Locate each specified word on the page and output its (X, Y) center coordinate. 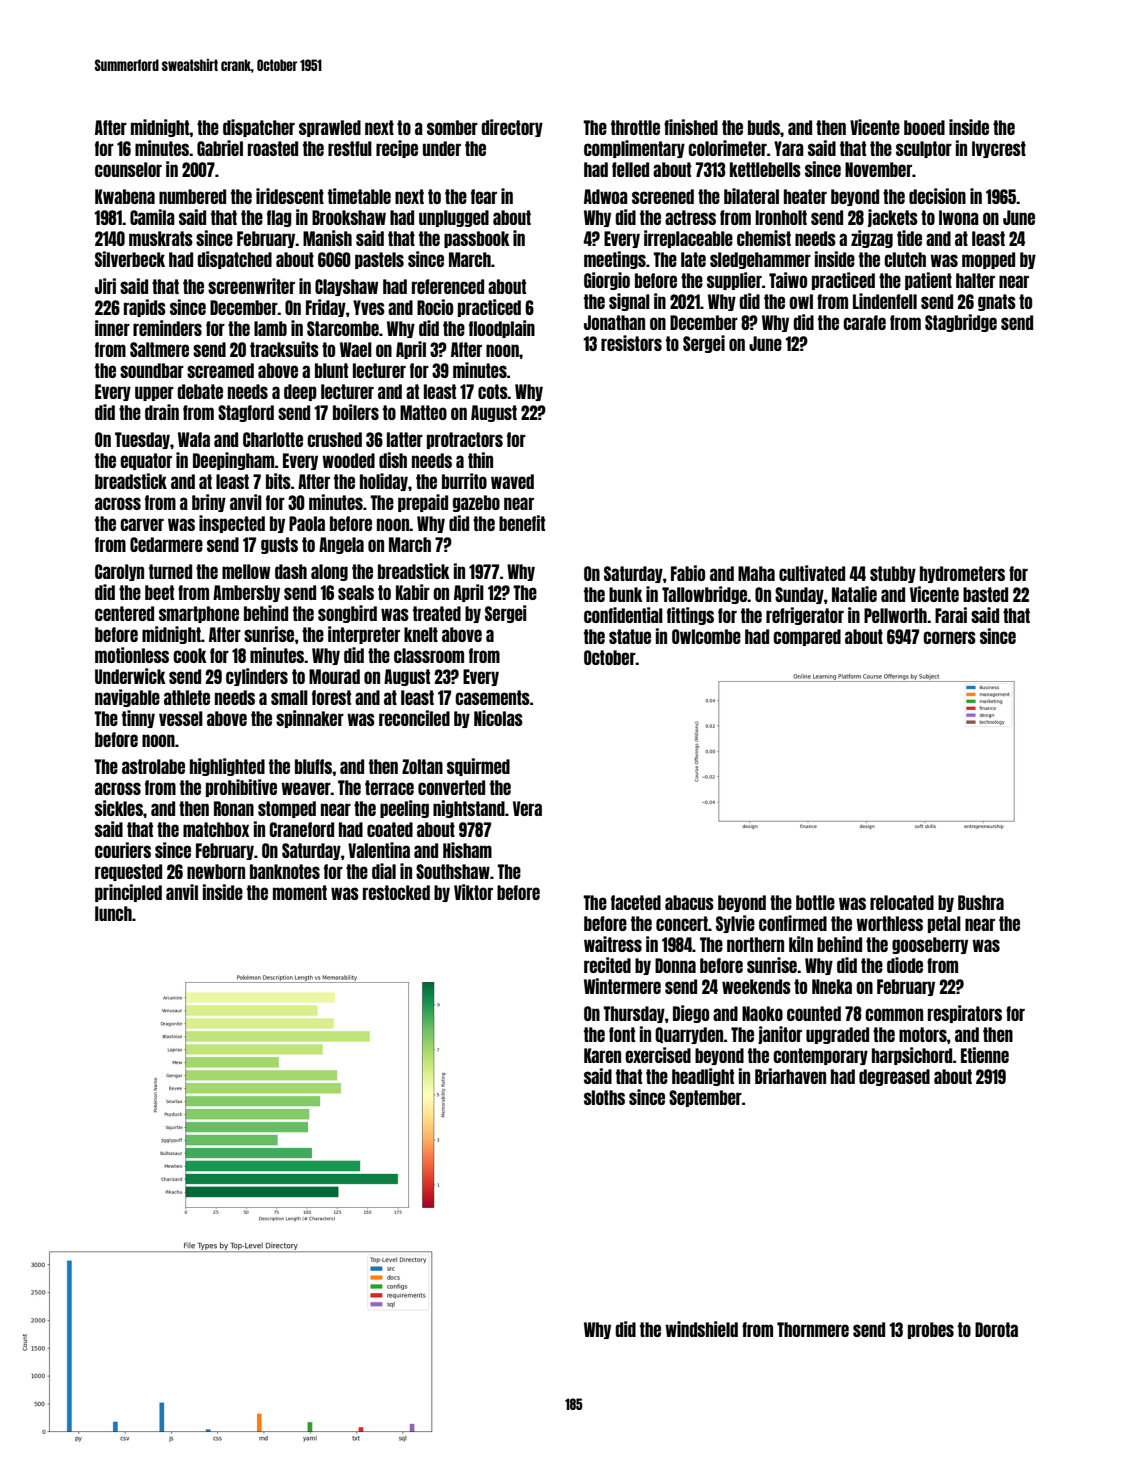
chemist (764, 238)
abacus (689, 902)
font (622, 1034)
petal (944, 924)
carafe (864, 322)
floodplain (502, 329)
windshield (701, 1329)
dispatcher (259, 128)
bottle (815, 902)
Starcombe (343, 328)
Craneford (301, 829)
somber (452, 127)
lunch (113, 913)
